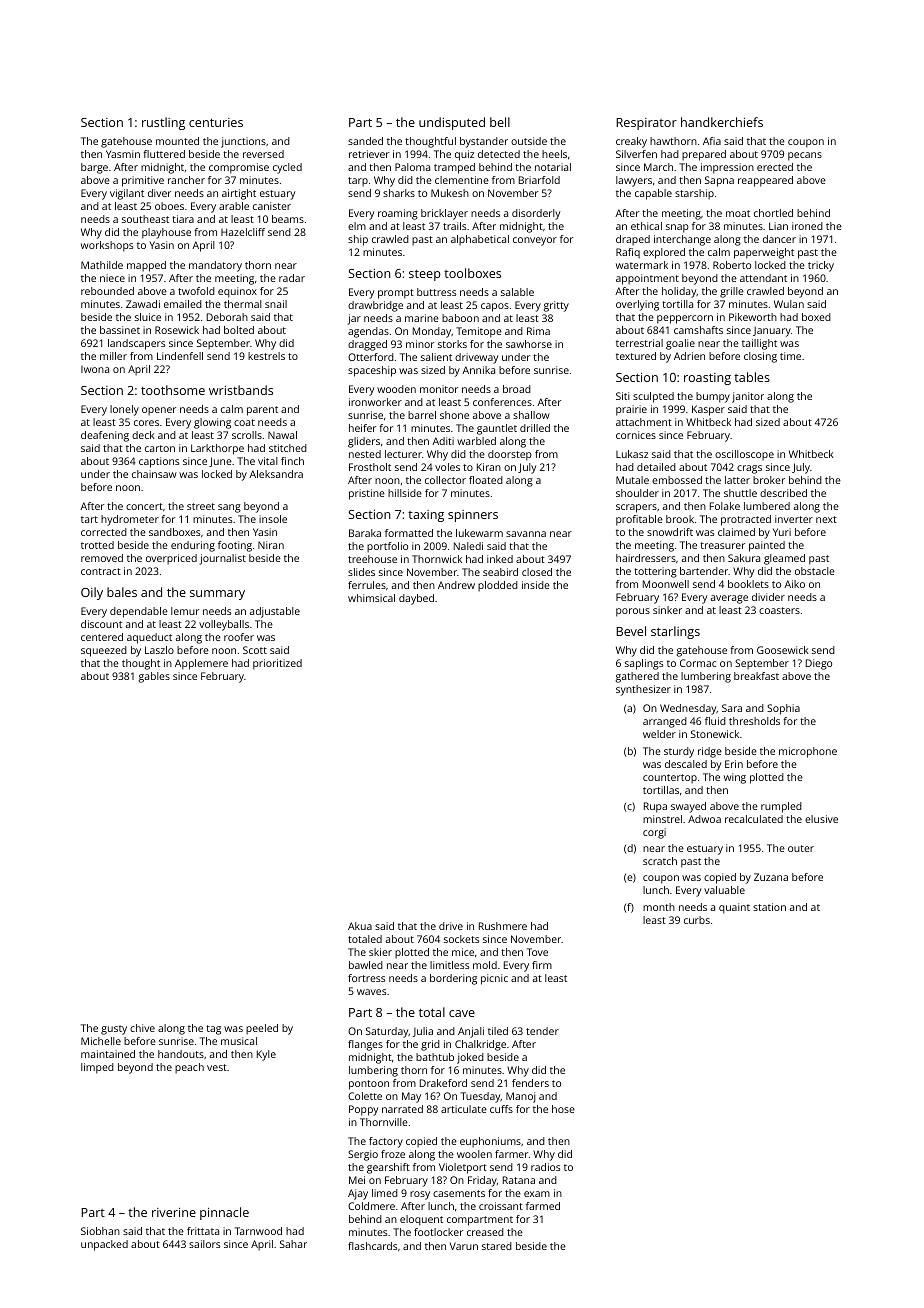 The height and width of the screenshot is (1308, 924). I want to click on next, so click(826, 519).
